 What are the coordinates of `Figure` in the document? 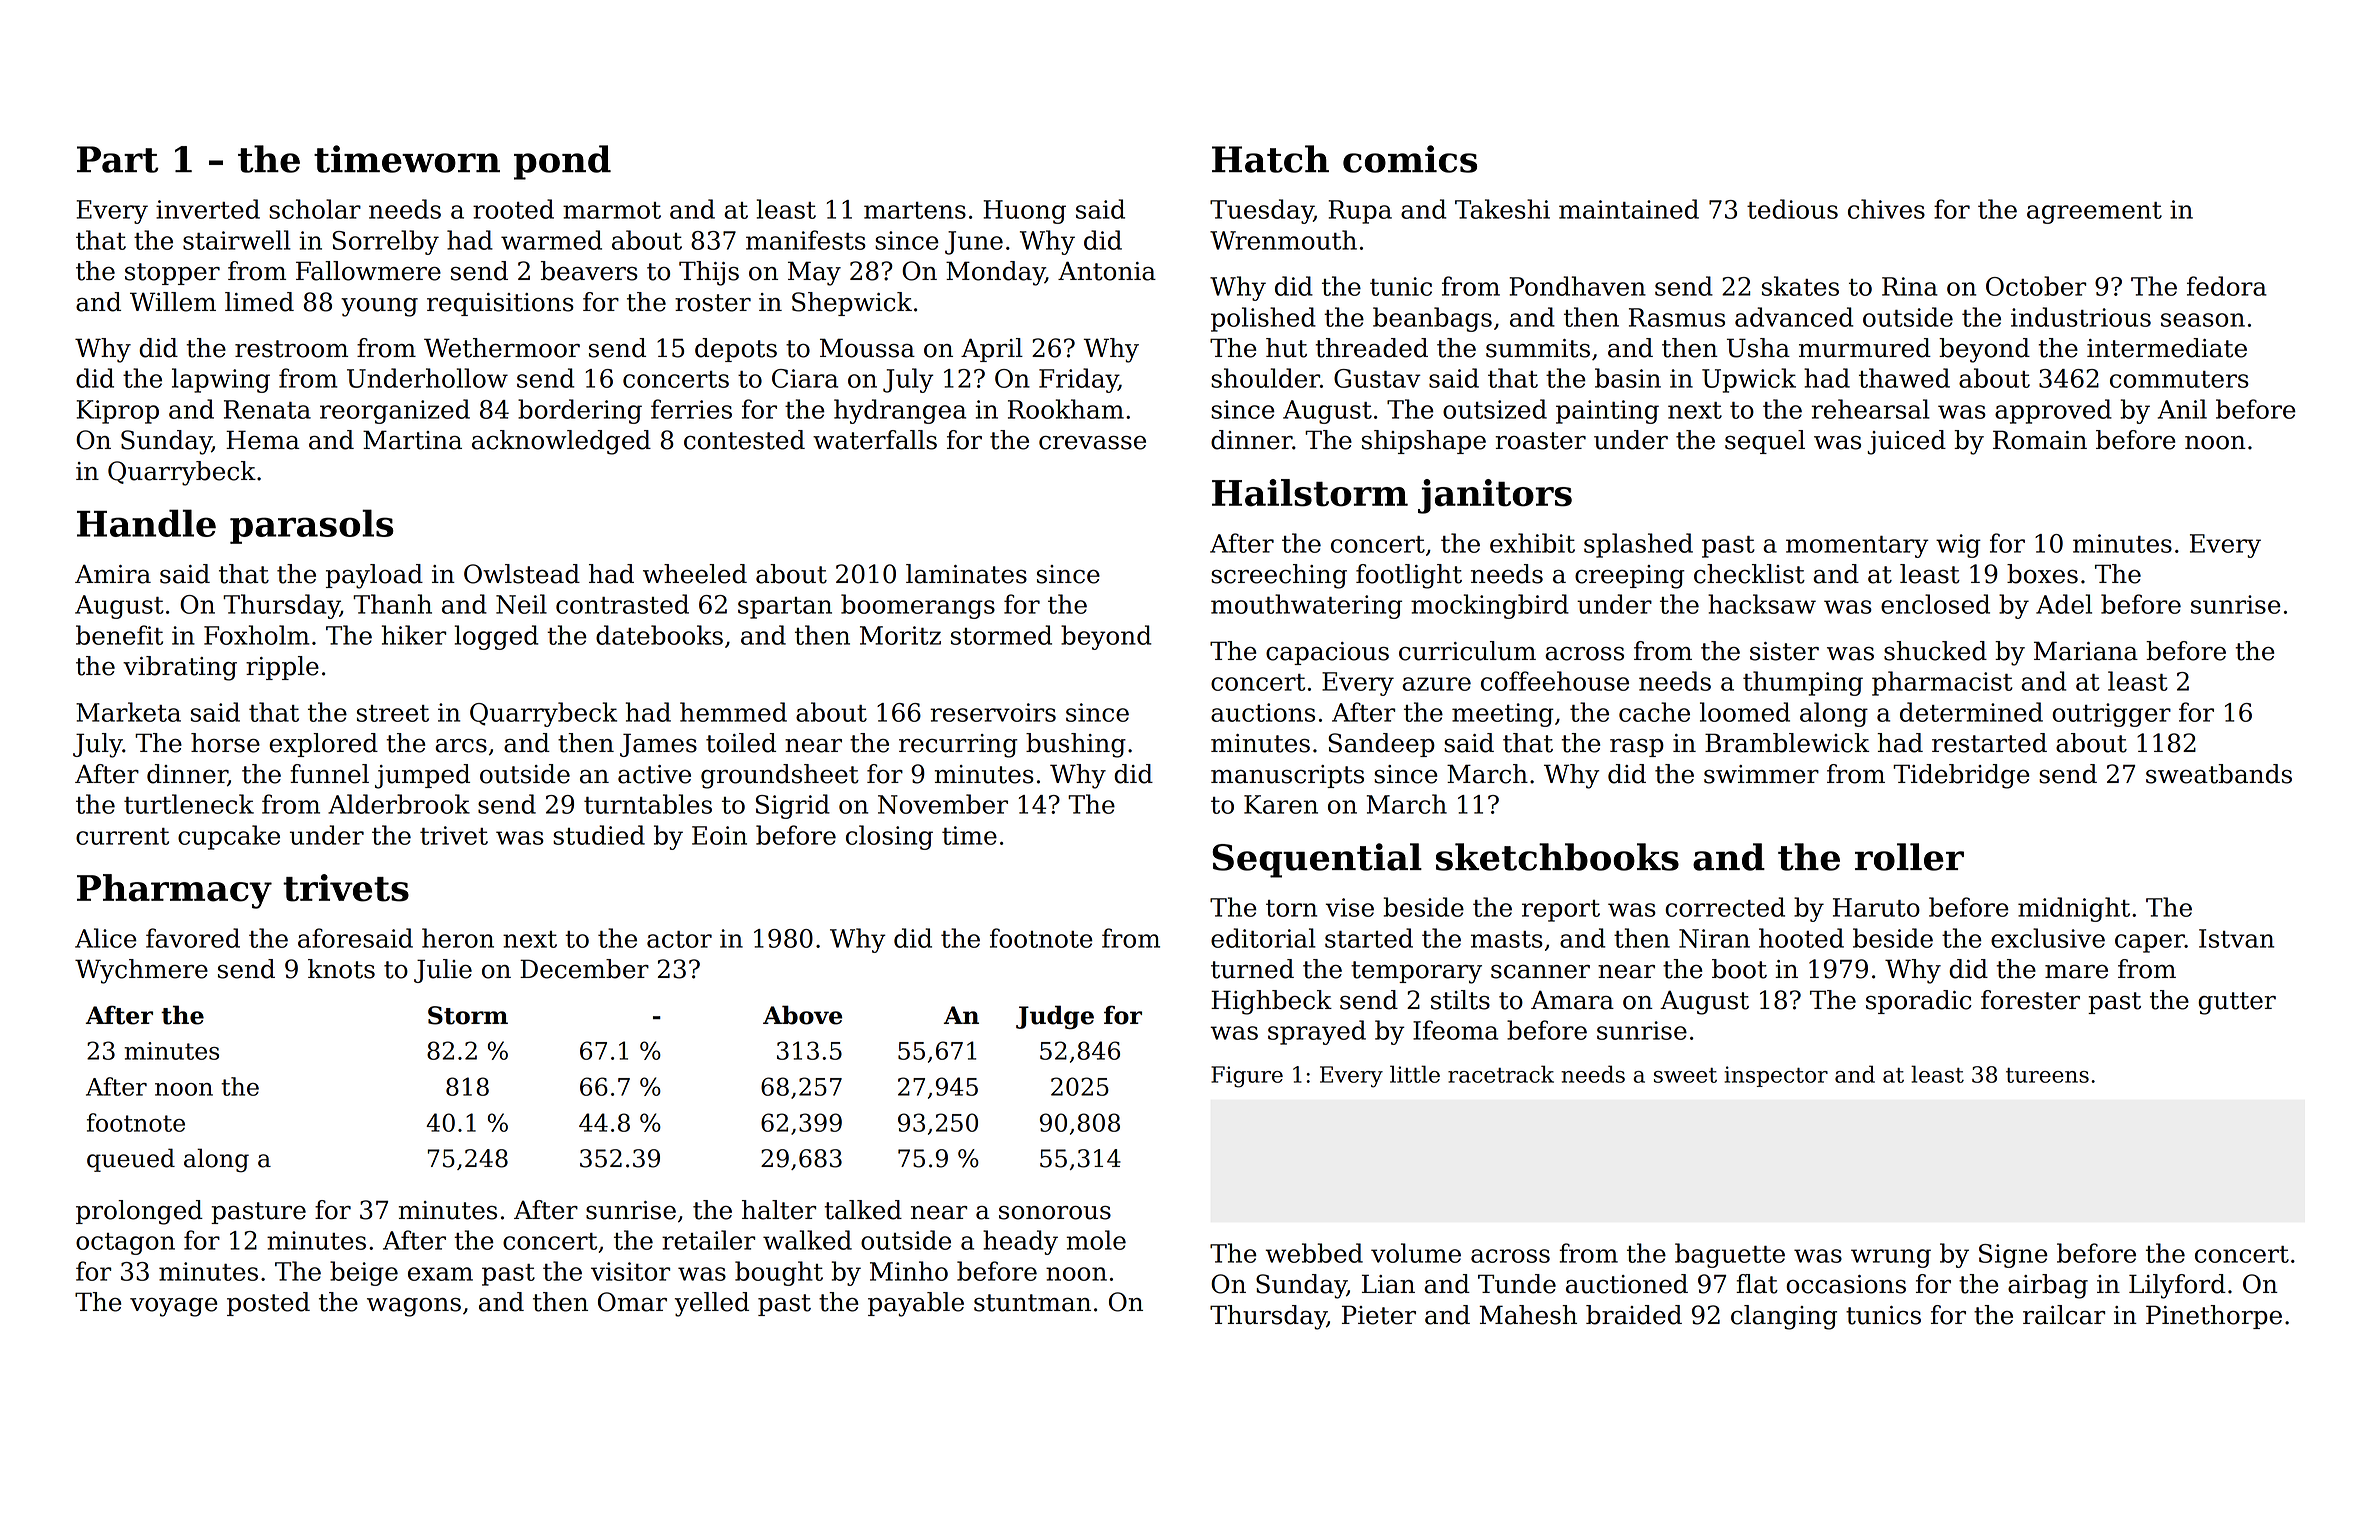 It's located at (1247, 1077).
